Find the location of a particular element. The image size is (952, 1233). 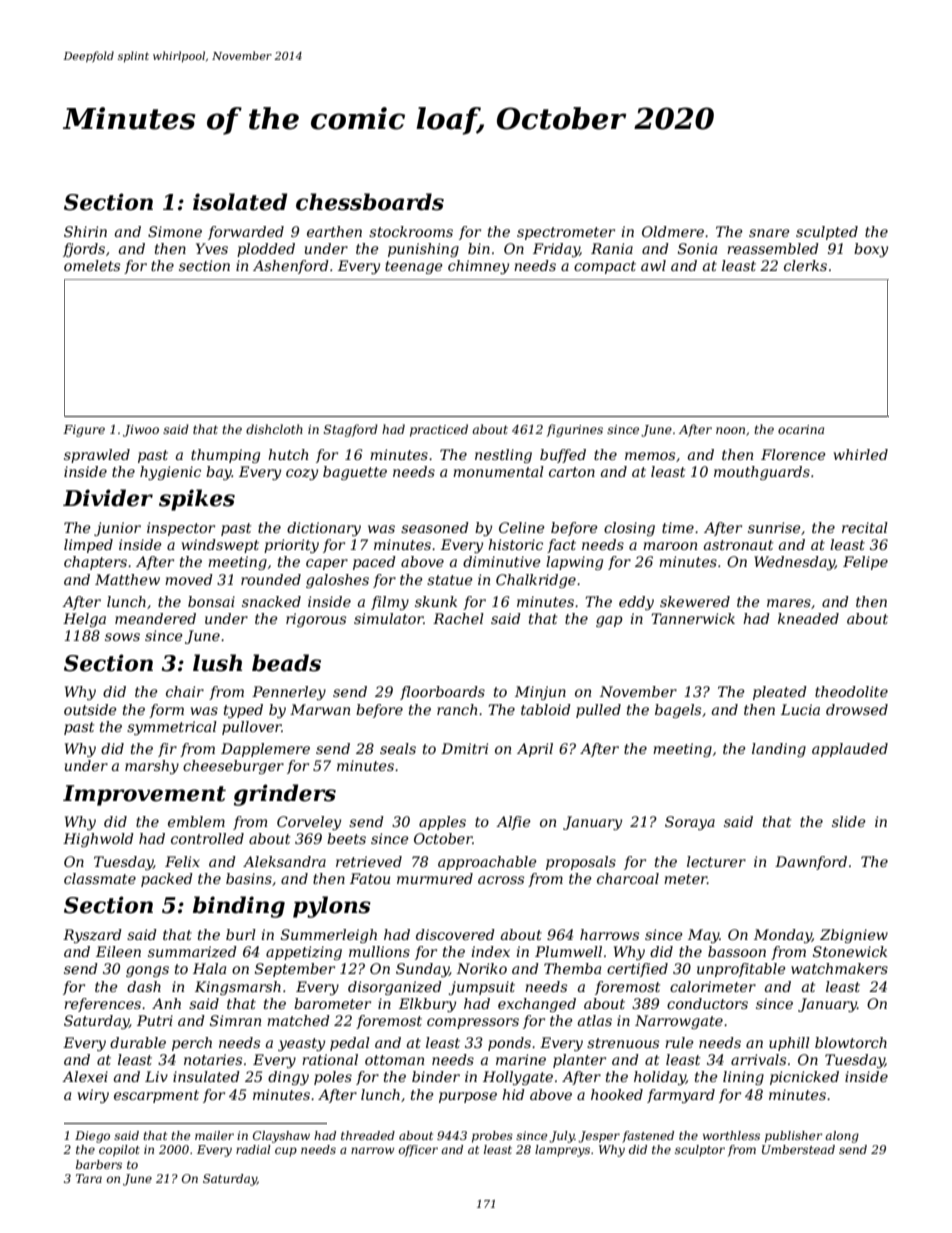

outside is located at coordinates (90, 709).
